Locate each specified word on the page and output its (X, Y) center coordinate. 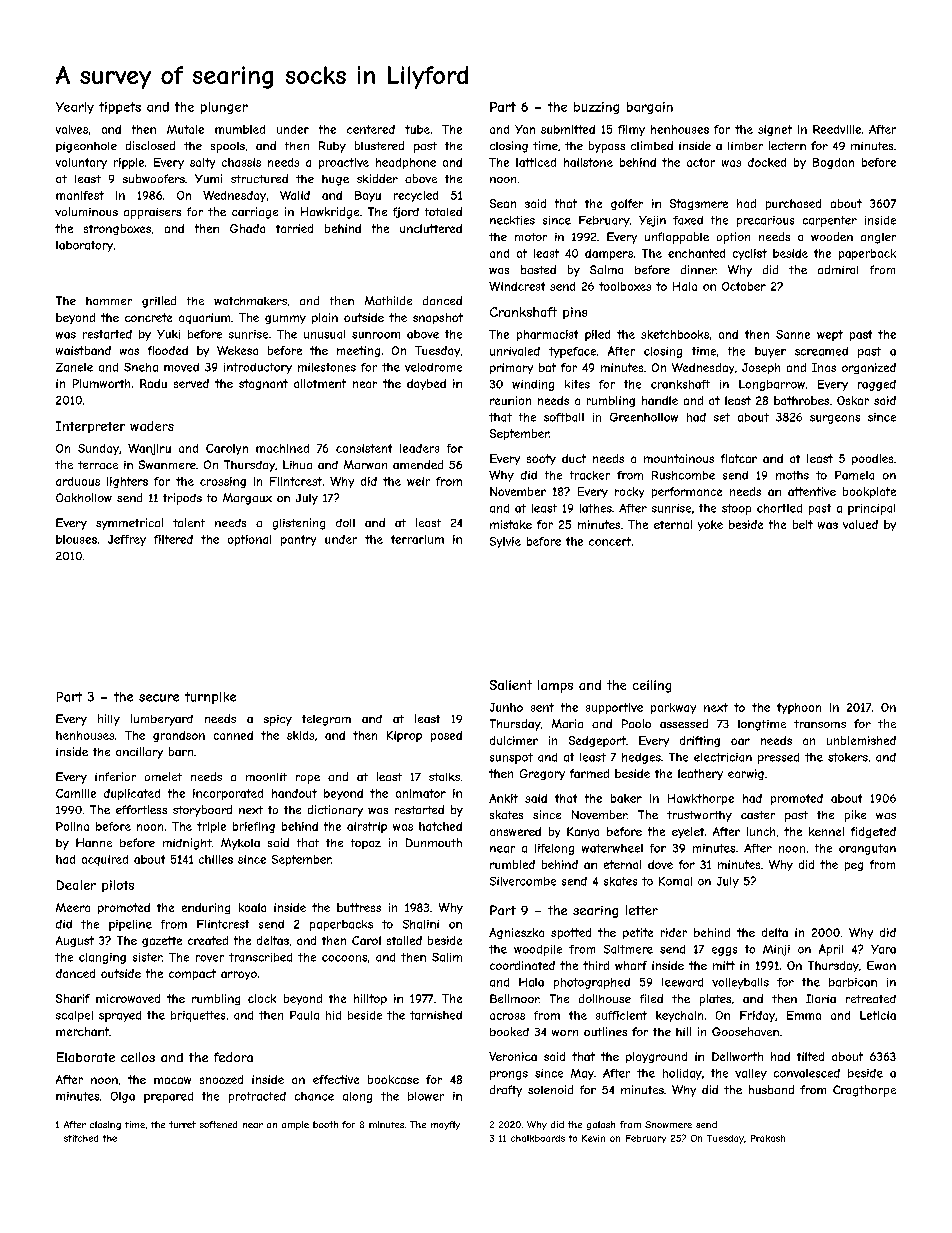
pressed (778, 758)
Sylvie (505, 542)
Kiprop (404, 736)
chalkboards (538, 1138)
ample (295, 1125)
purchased (793, 204)
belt (803, 524)
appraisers (152, 213)
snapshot (438, 318)
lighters (127, 482)
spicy (278, 720)
